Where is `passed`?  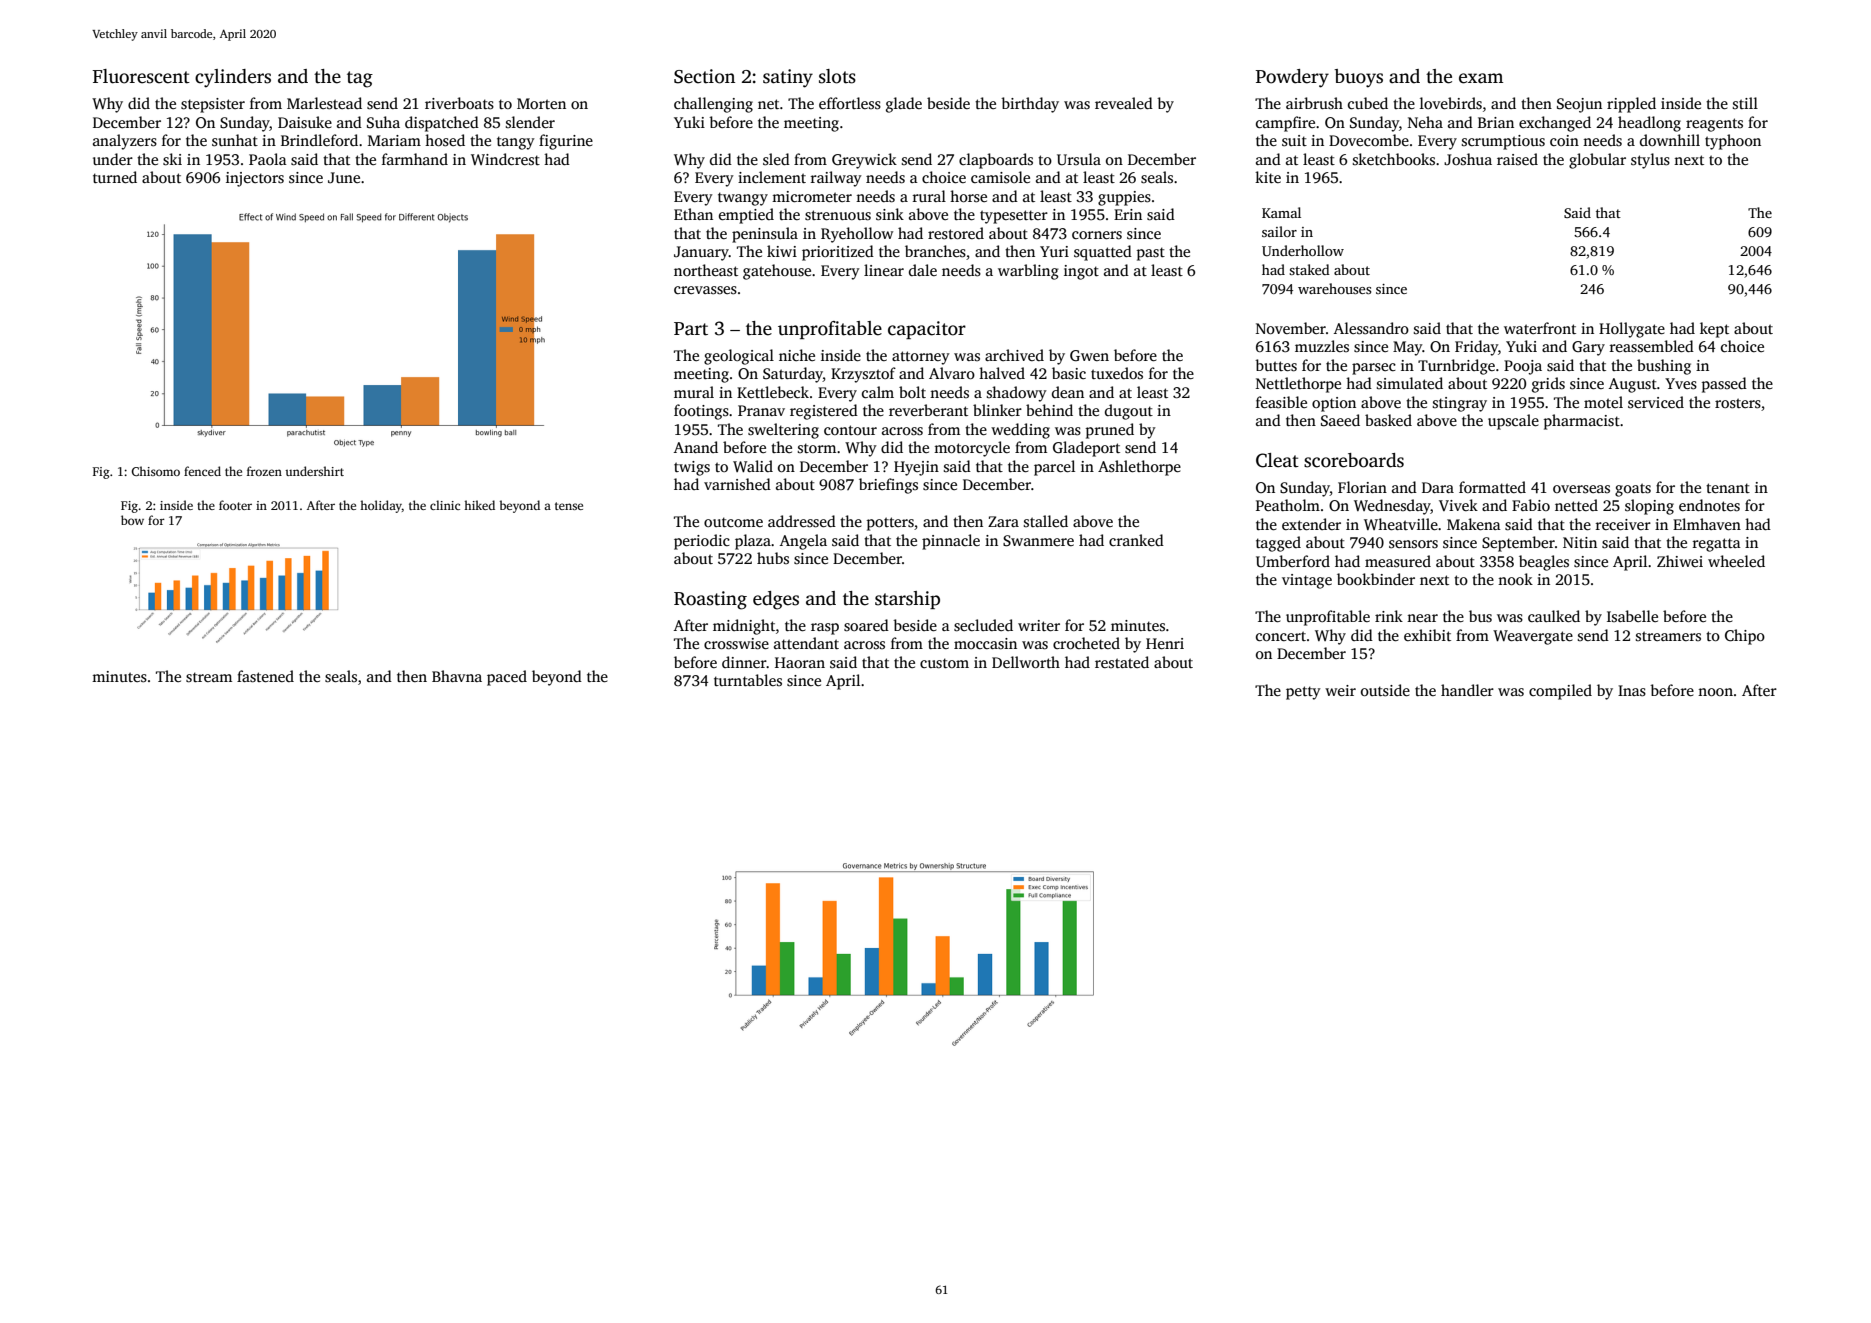
passed is located at coordinates (1724, 385).
